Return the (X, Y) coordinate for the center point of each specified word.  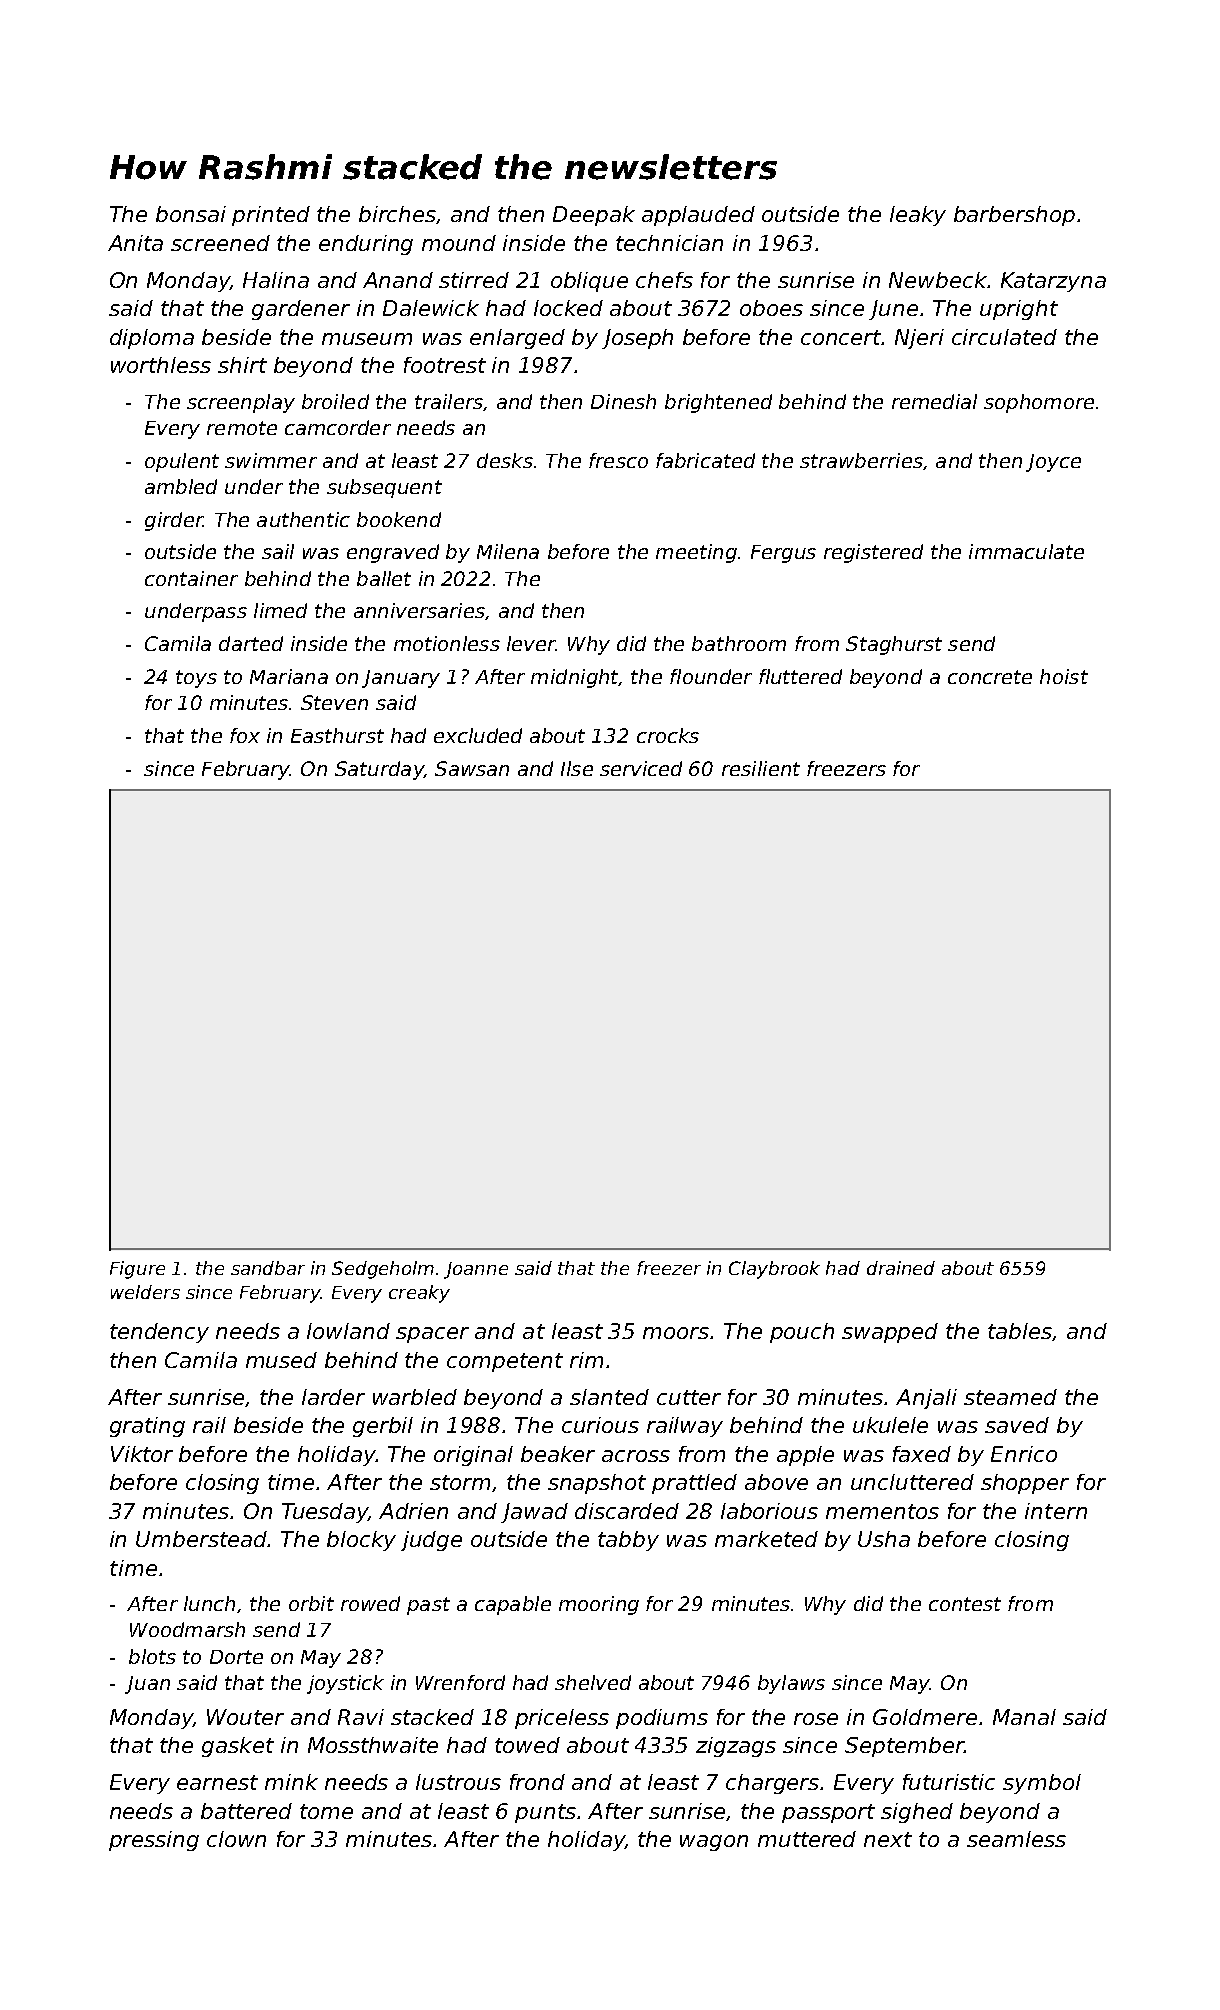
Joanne (476, 1270)
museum (367, 339)
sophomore (1039, 403)
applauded (698, 216)
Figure (137, 1270)
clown (236, 1839)
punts (545, 1813)
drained (901, 1268)
